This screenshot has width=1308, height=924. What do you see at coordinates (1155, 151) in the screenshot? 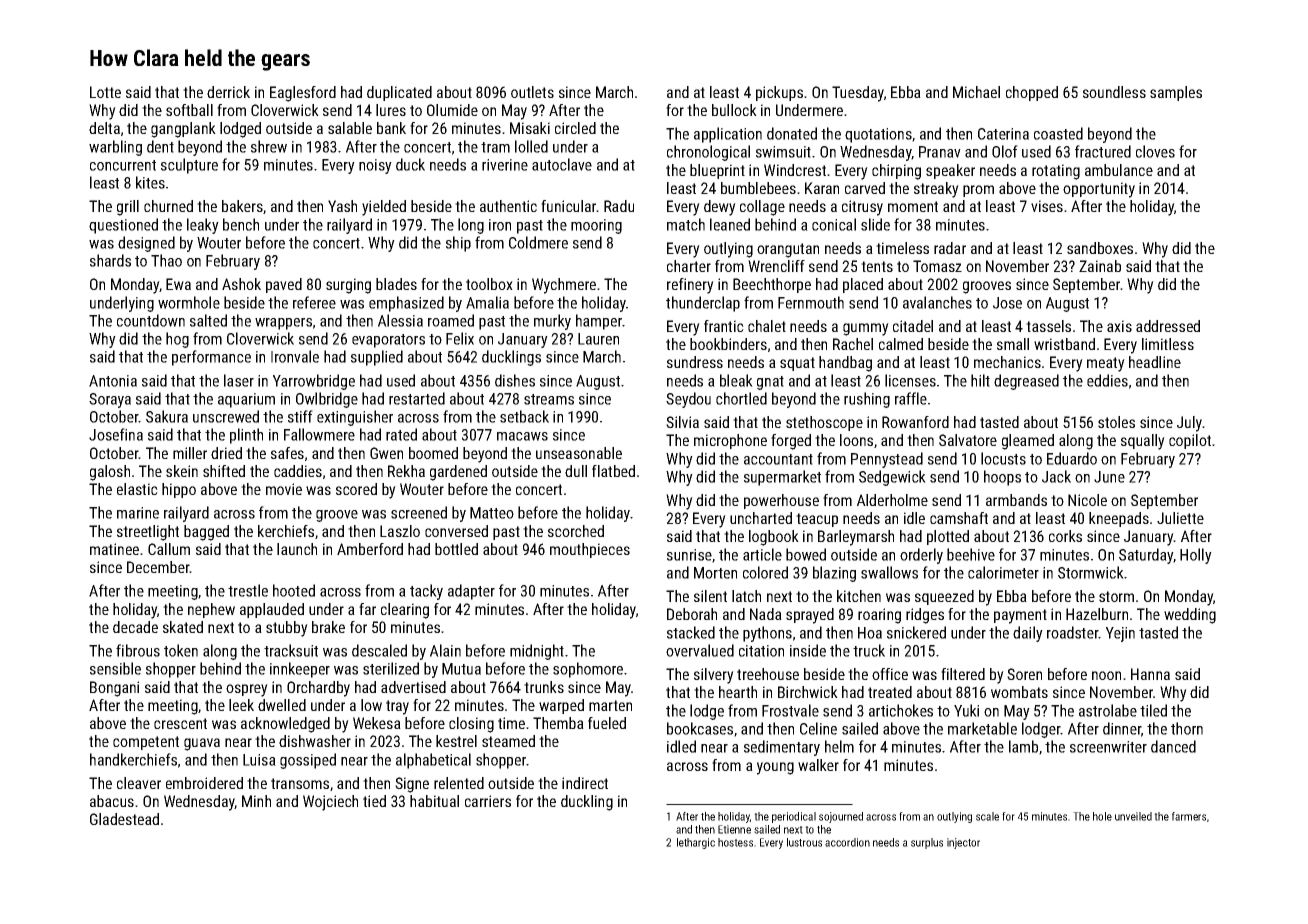
I see `cloves` at bounding box center [1155, 151].
